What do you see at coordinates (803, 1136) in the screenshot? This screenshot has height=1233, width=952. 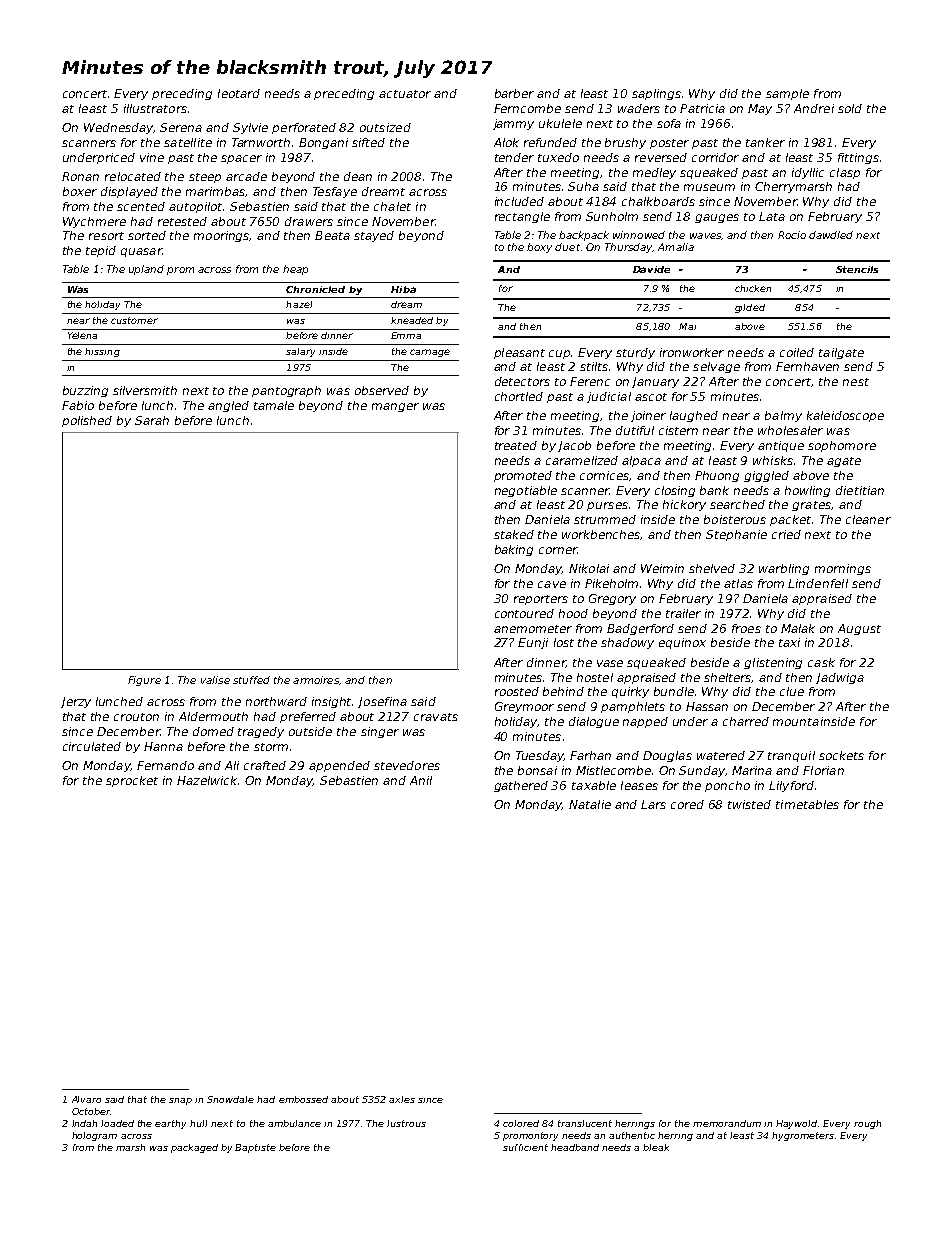 I see `hygrometers` at bounding box center [803, 1136].
